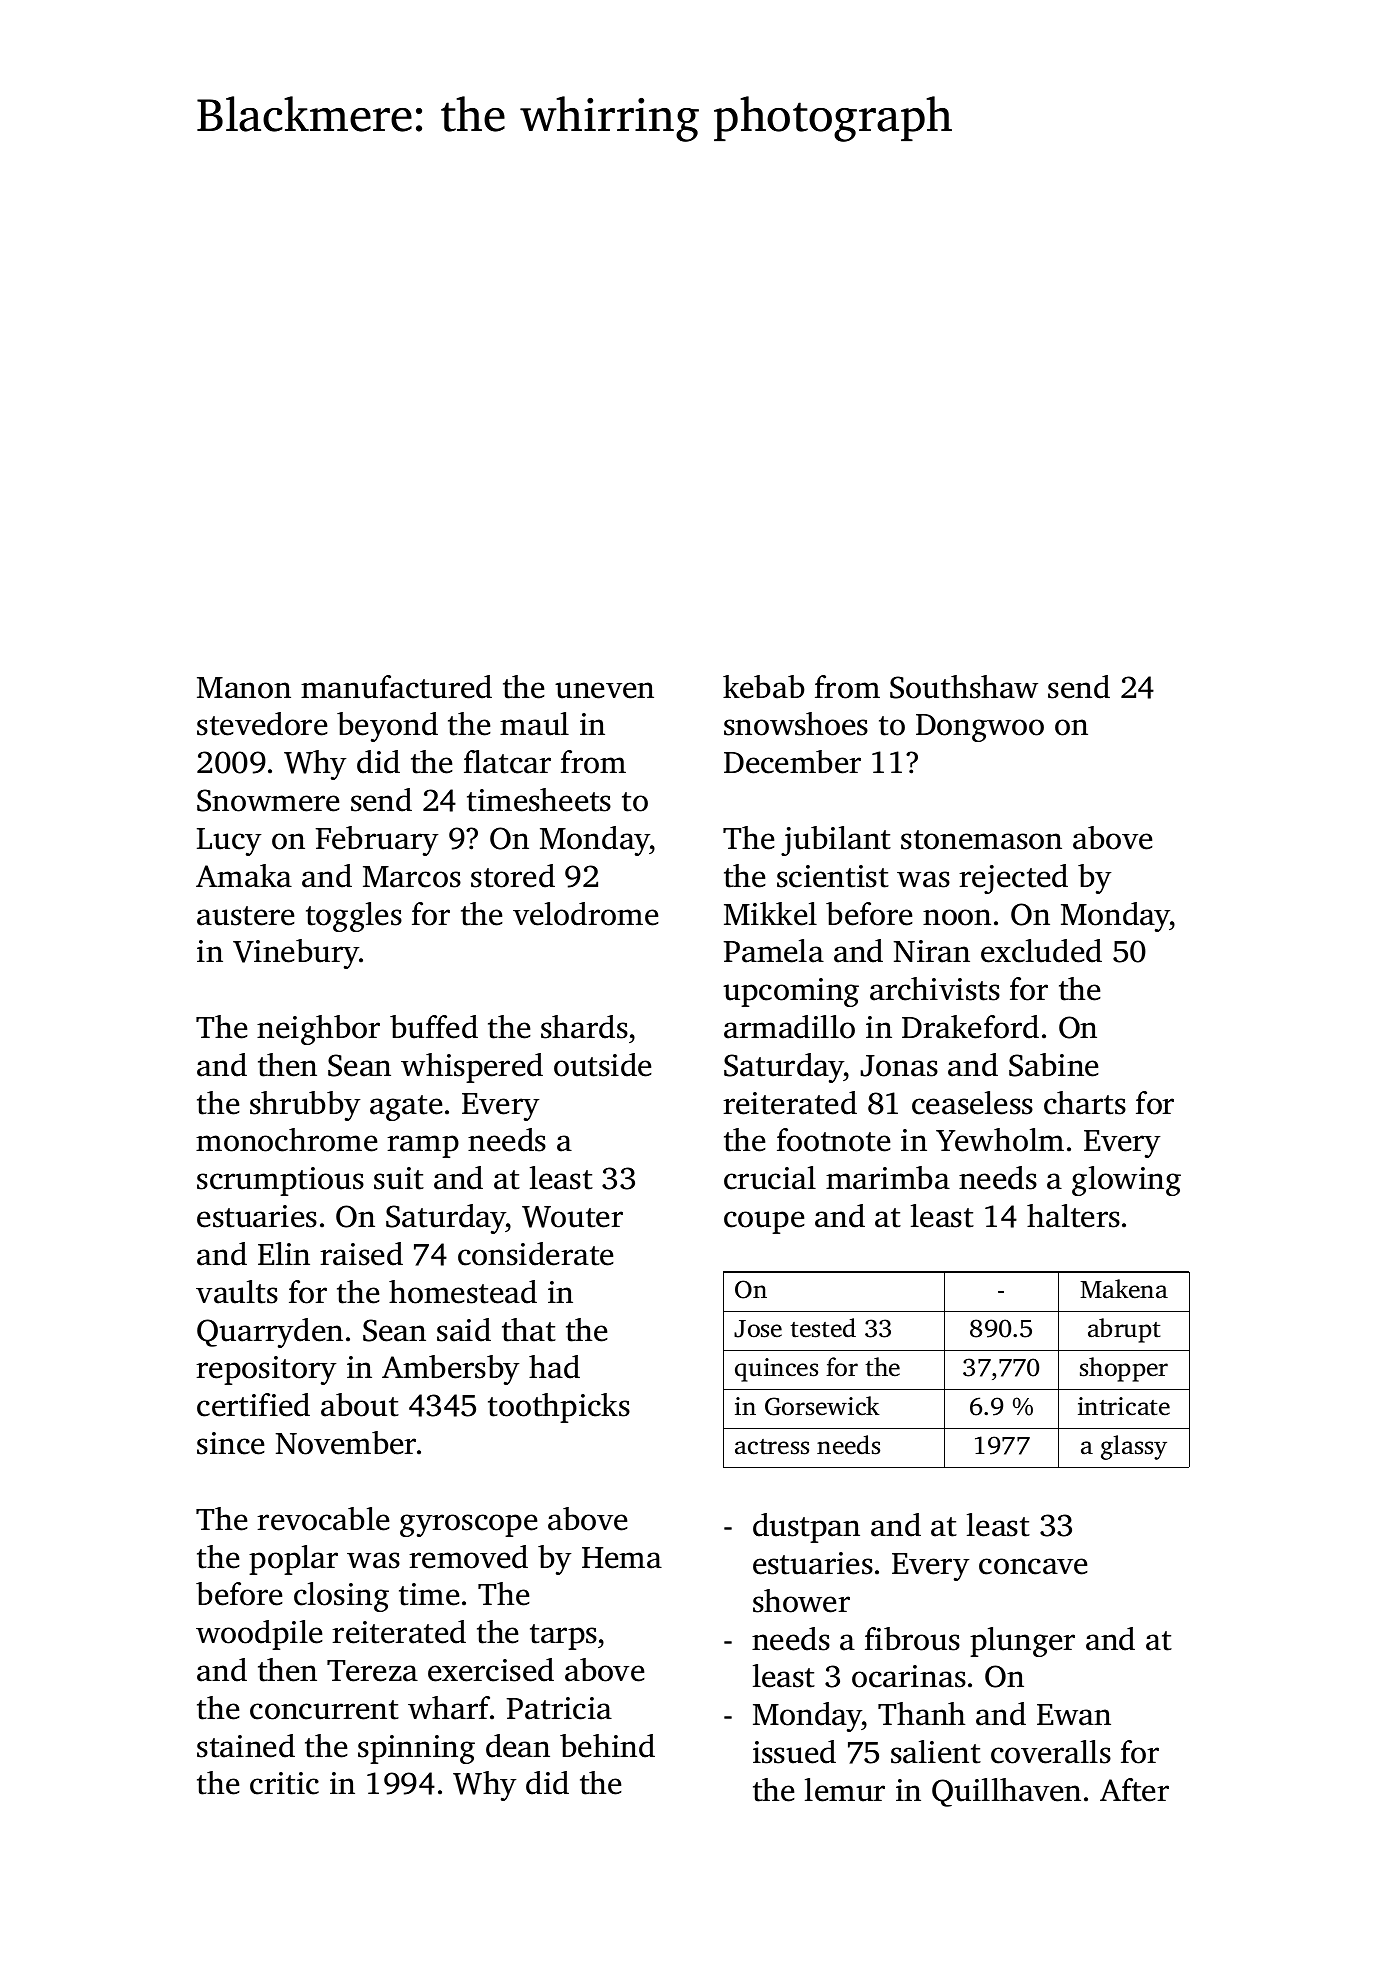 Image resolution: width=1386 pixels, height=1969 pixels. What do you see at coordinates (1124, 1369) in the screenshot?
I see `shopper` at bounding box center [1124, 1369].
